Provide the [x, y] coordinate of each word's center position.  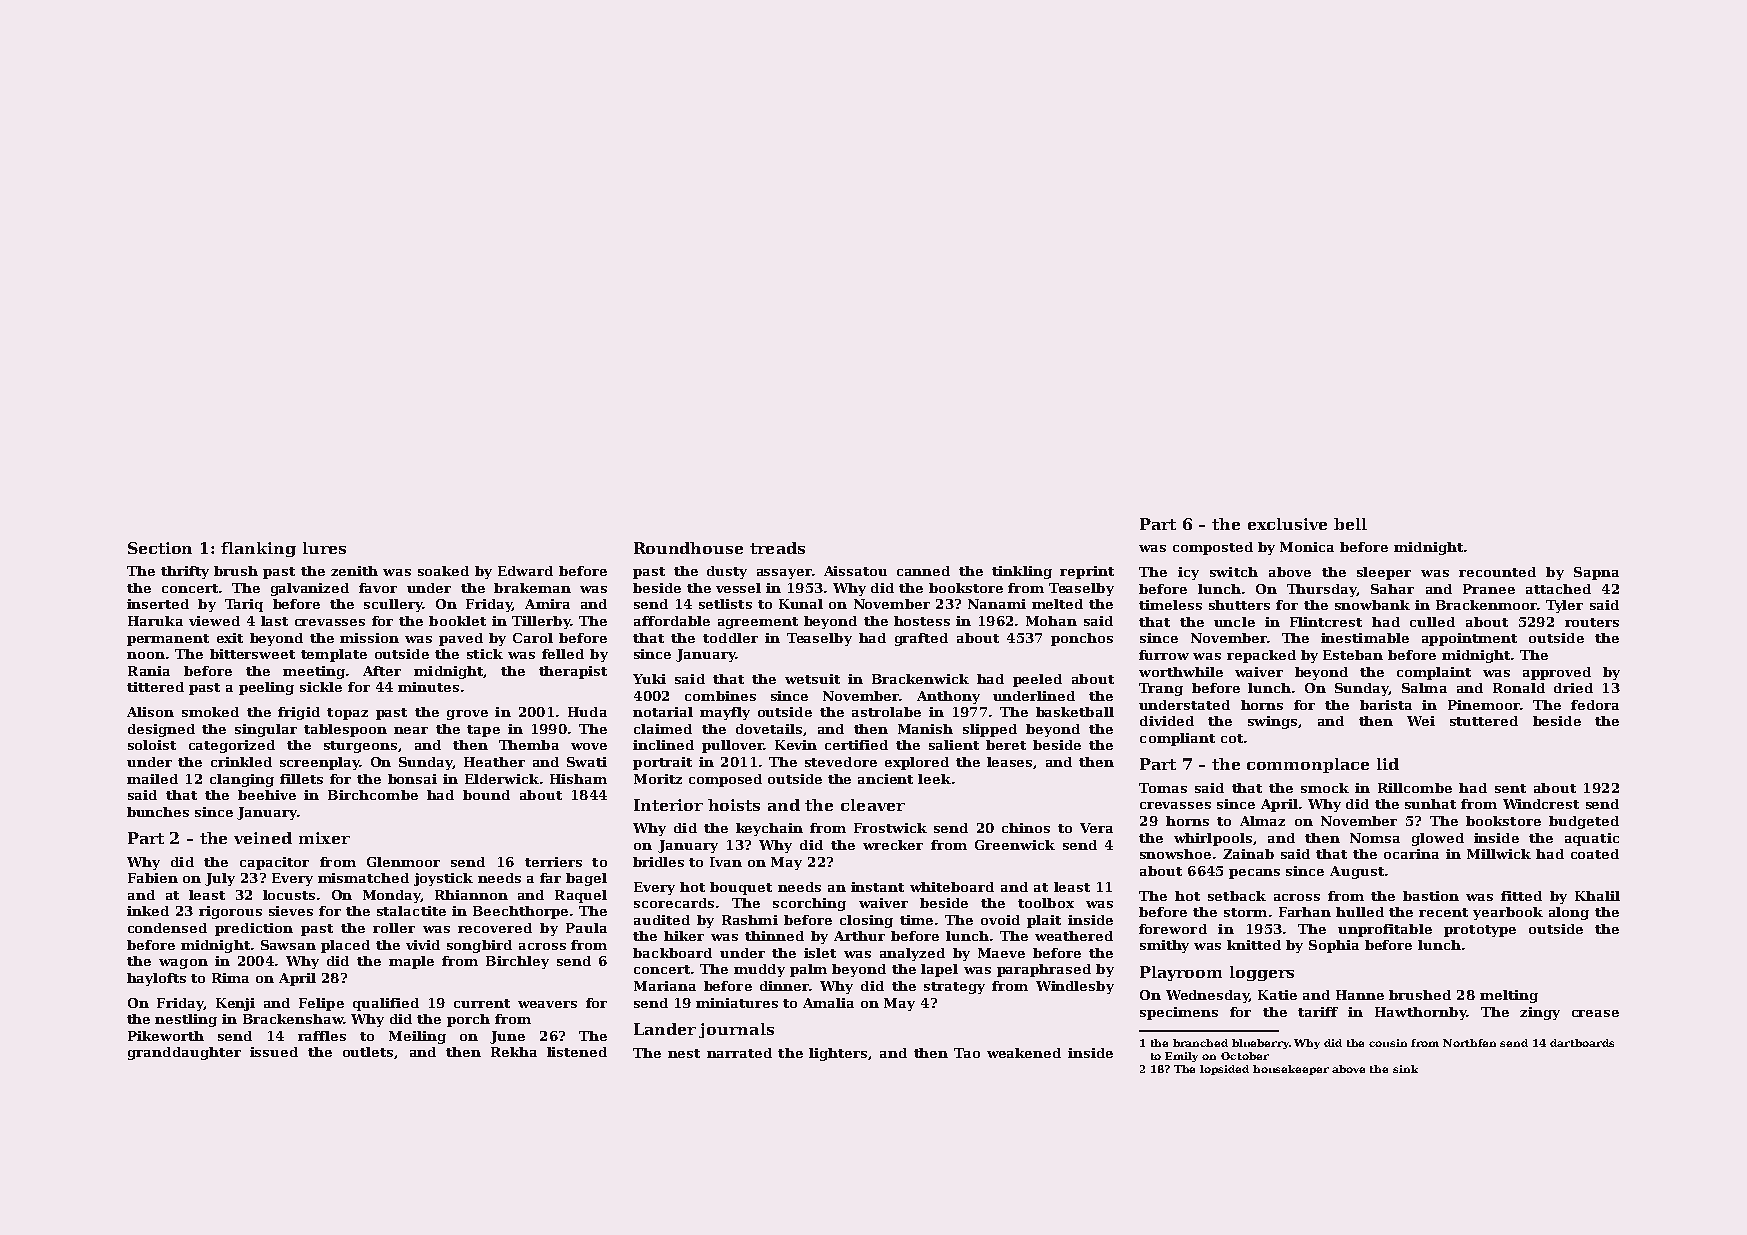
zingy [1540, 1013]
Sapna [1596, 573]
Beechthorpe [520, 912]
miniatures [737, 1003]
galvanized [310, 589]
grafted [921, 639]
